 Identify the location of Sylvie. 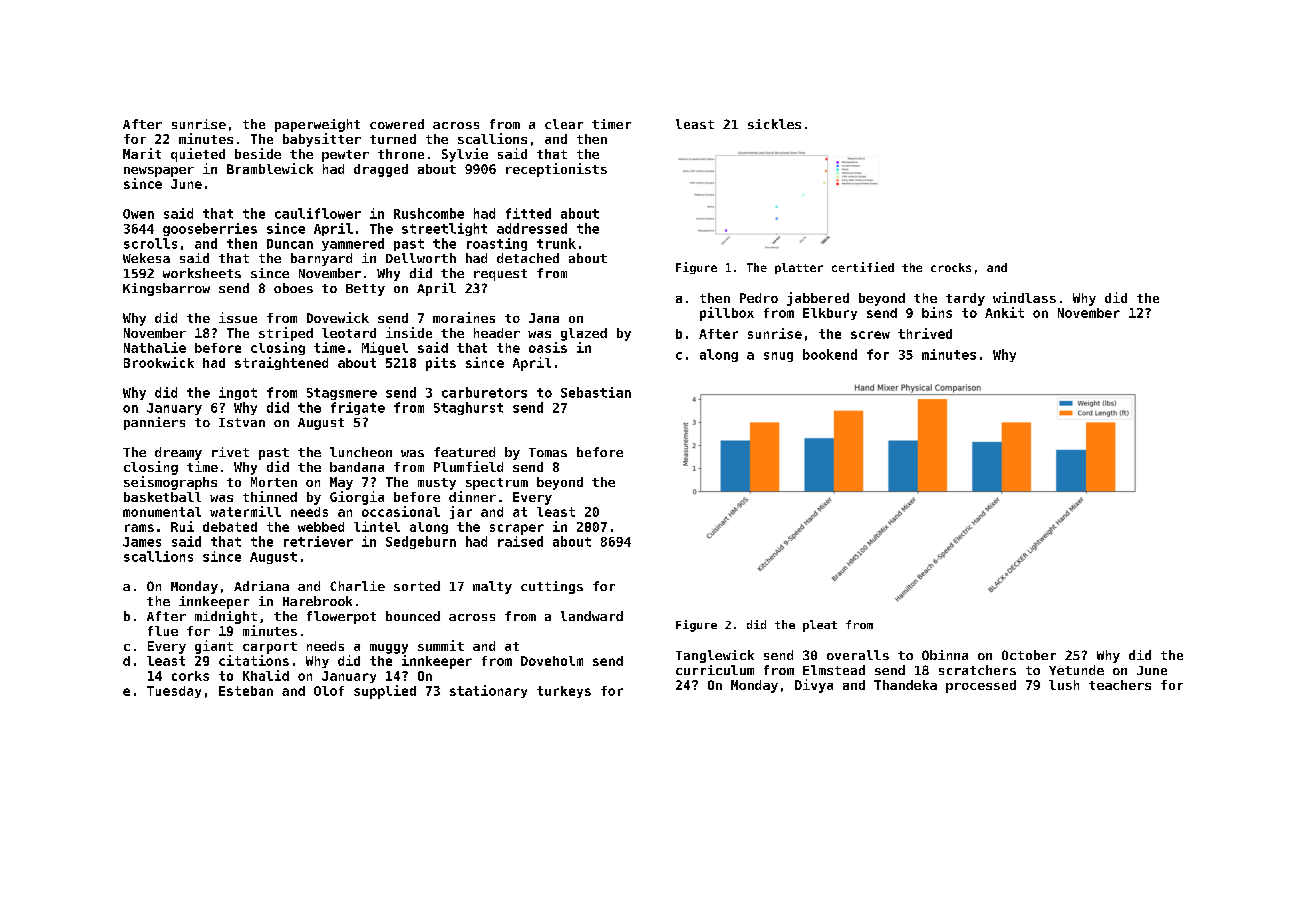
(465, 155).
